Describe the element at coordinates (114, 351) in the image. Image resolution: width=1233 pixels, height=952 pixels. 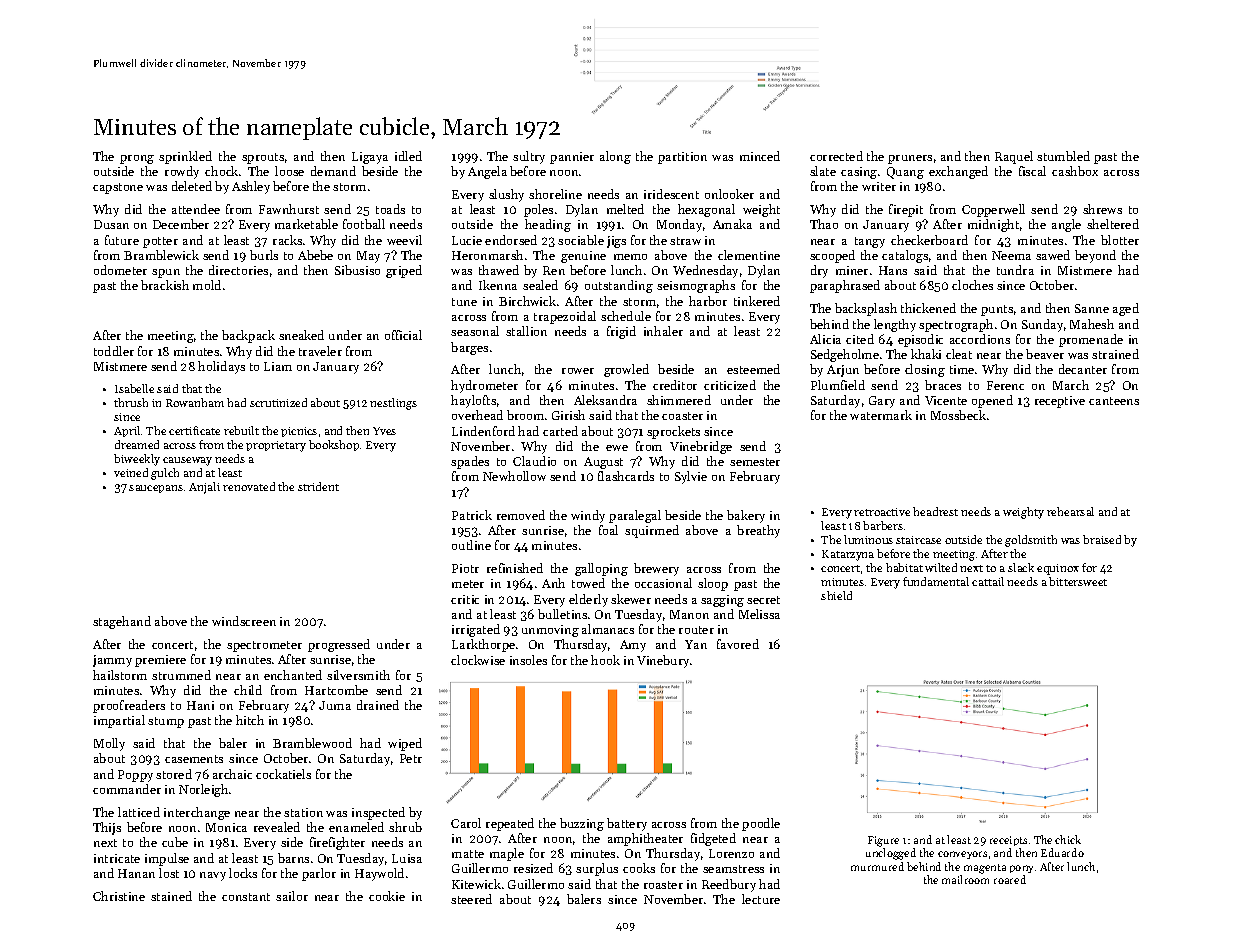
I see `toddler` at that location.
